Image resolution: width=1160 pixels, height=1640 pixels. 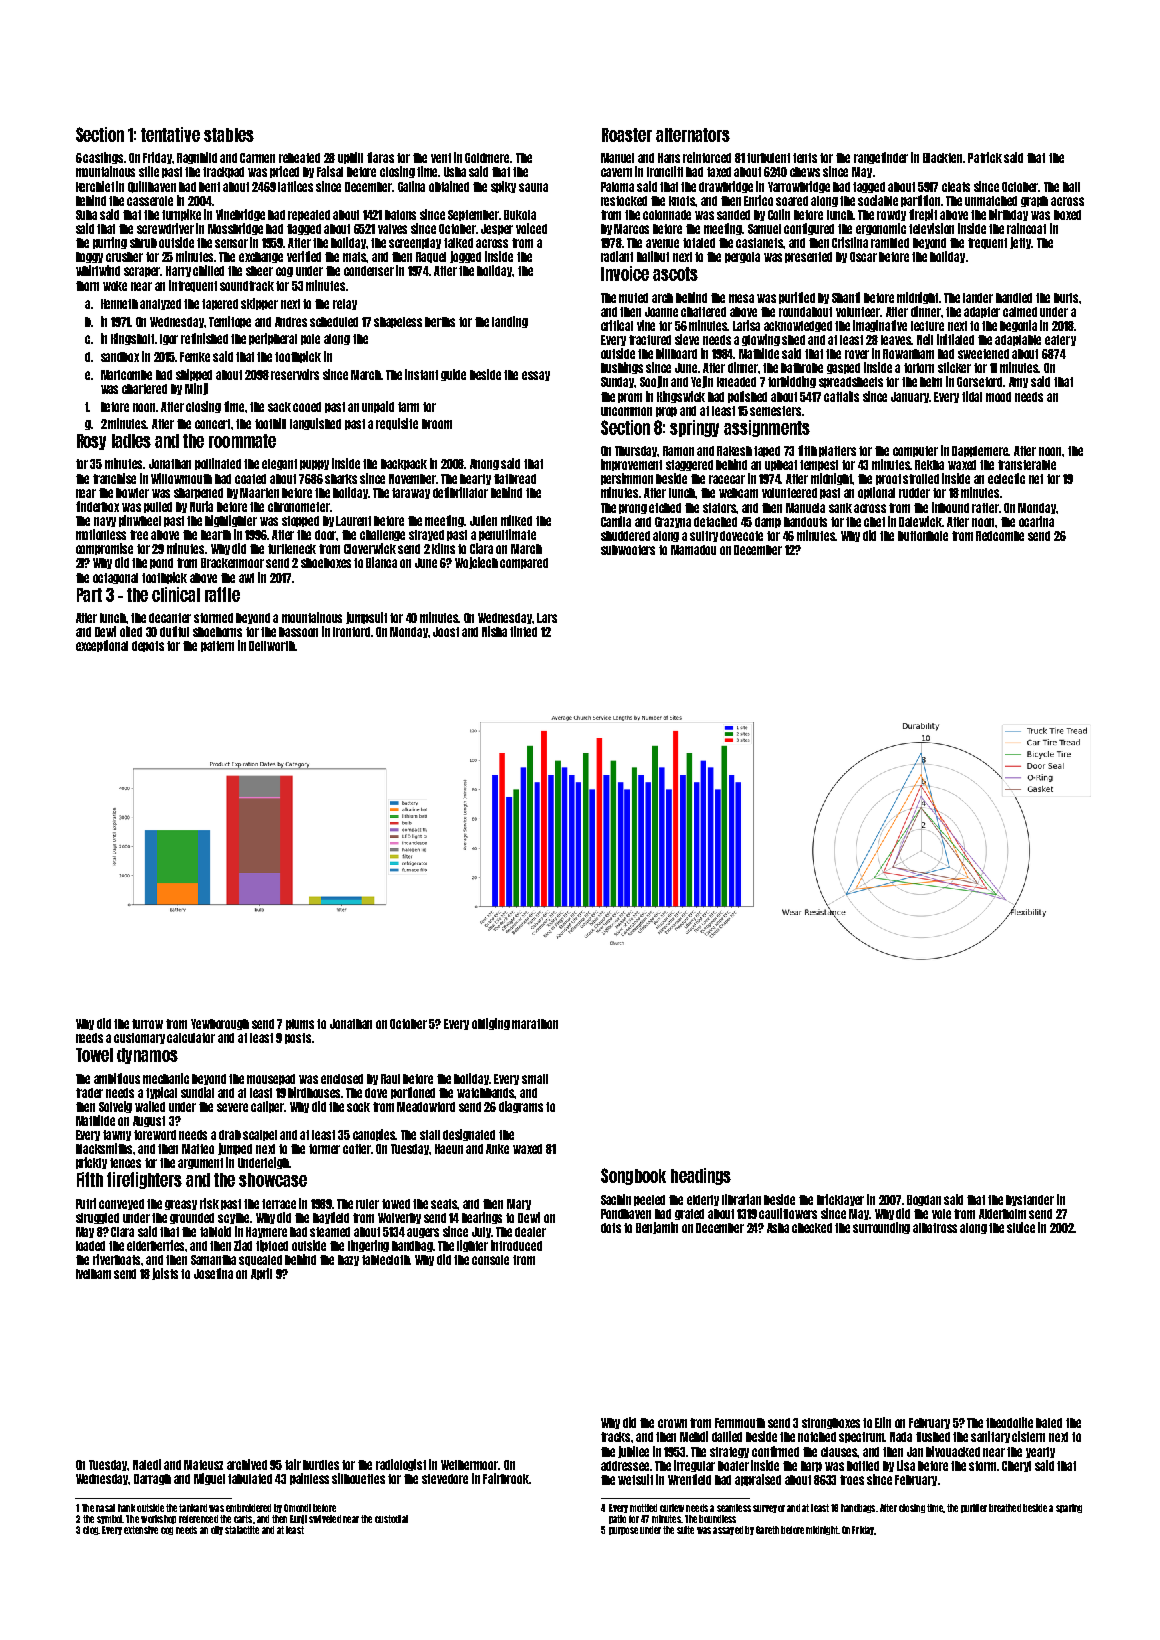 What do you see at coordinates (272, 646) in the screenshot?
I see `Dellworth` at bounding box center [272, 646].
